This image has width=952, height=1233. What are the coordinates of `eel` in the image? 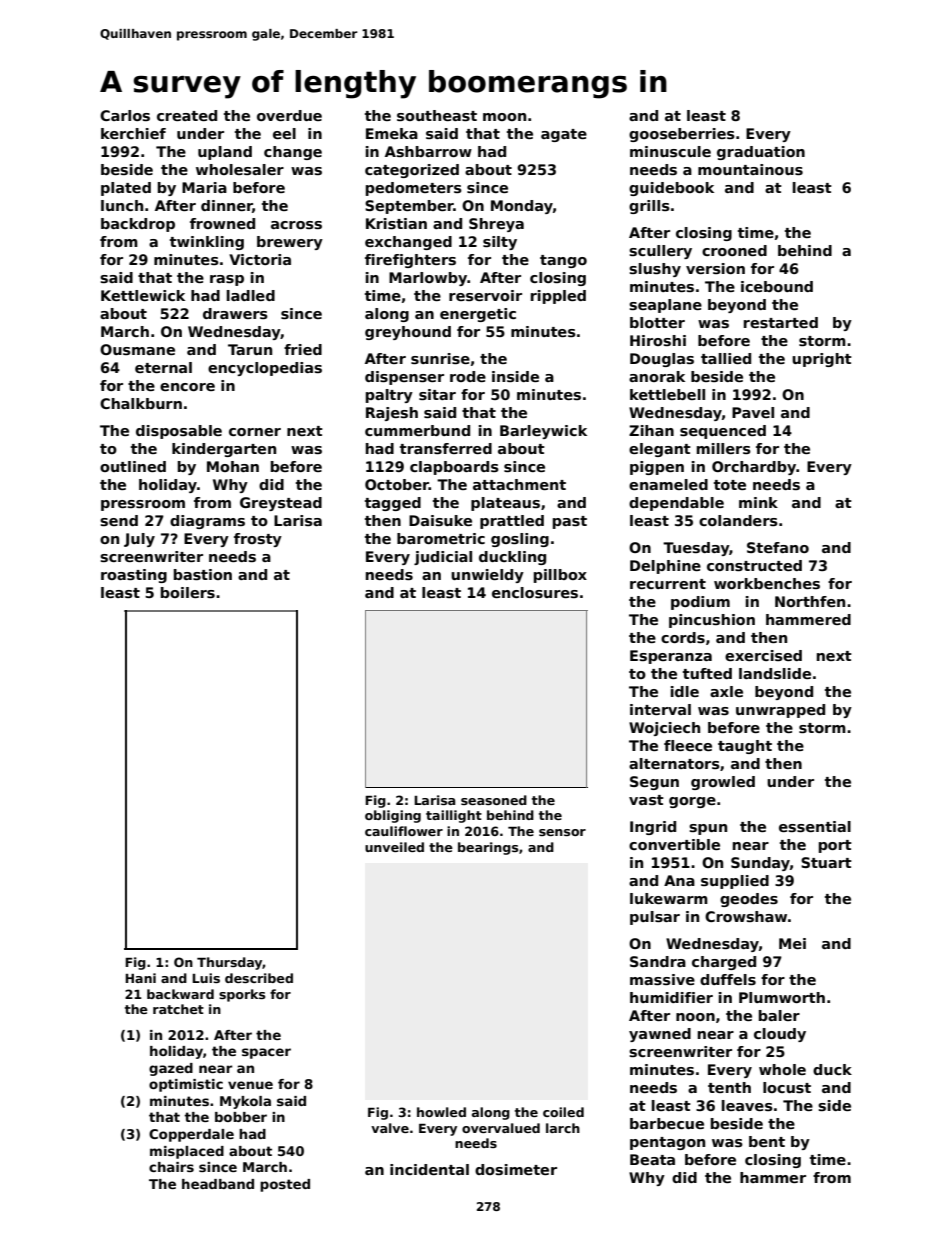 It's located at (284, 133).
